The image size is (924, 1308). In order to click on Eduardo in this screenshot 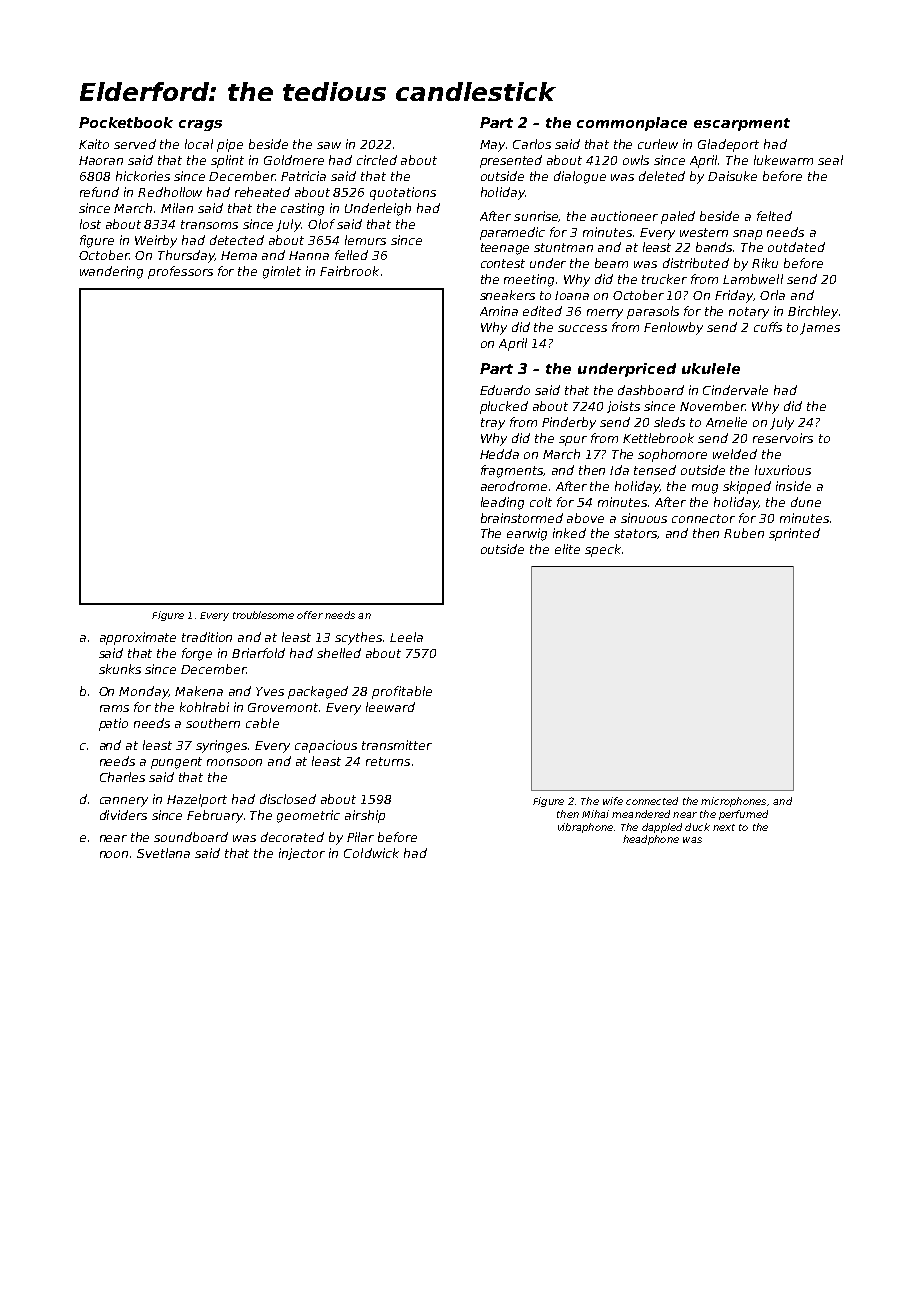, I will do `click(505, 390)`.
